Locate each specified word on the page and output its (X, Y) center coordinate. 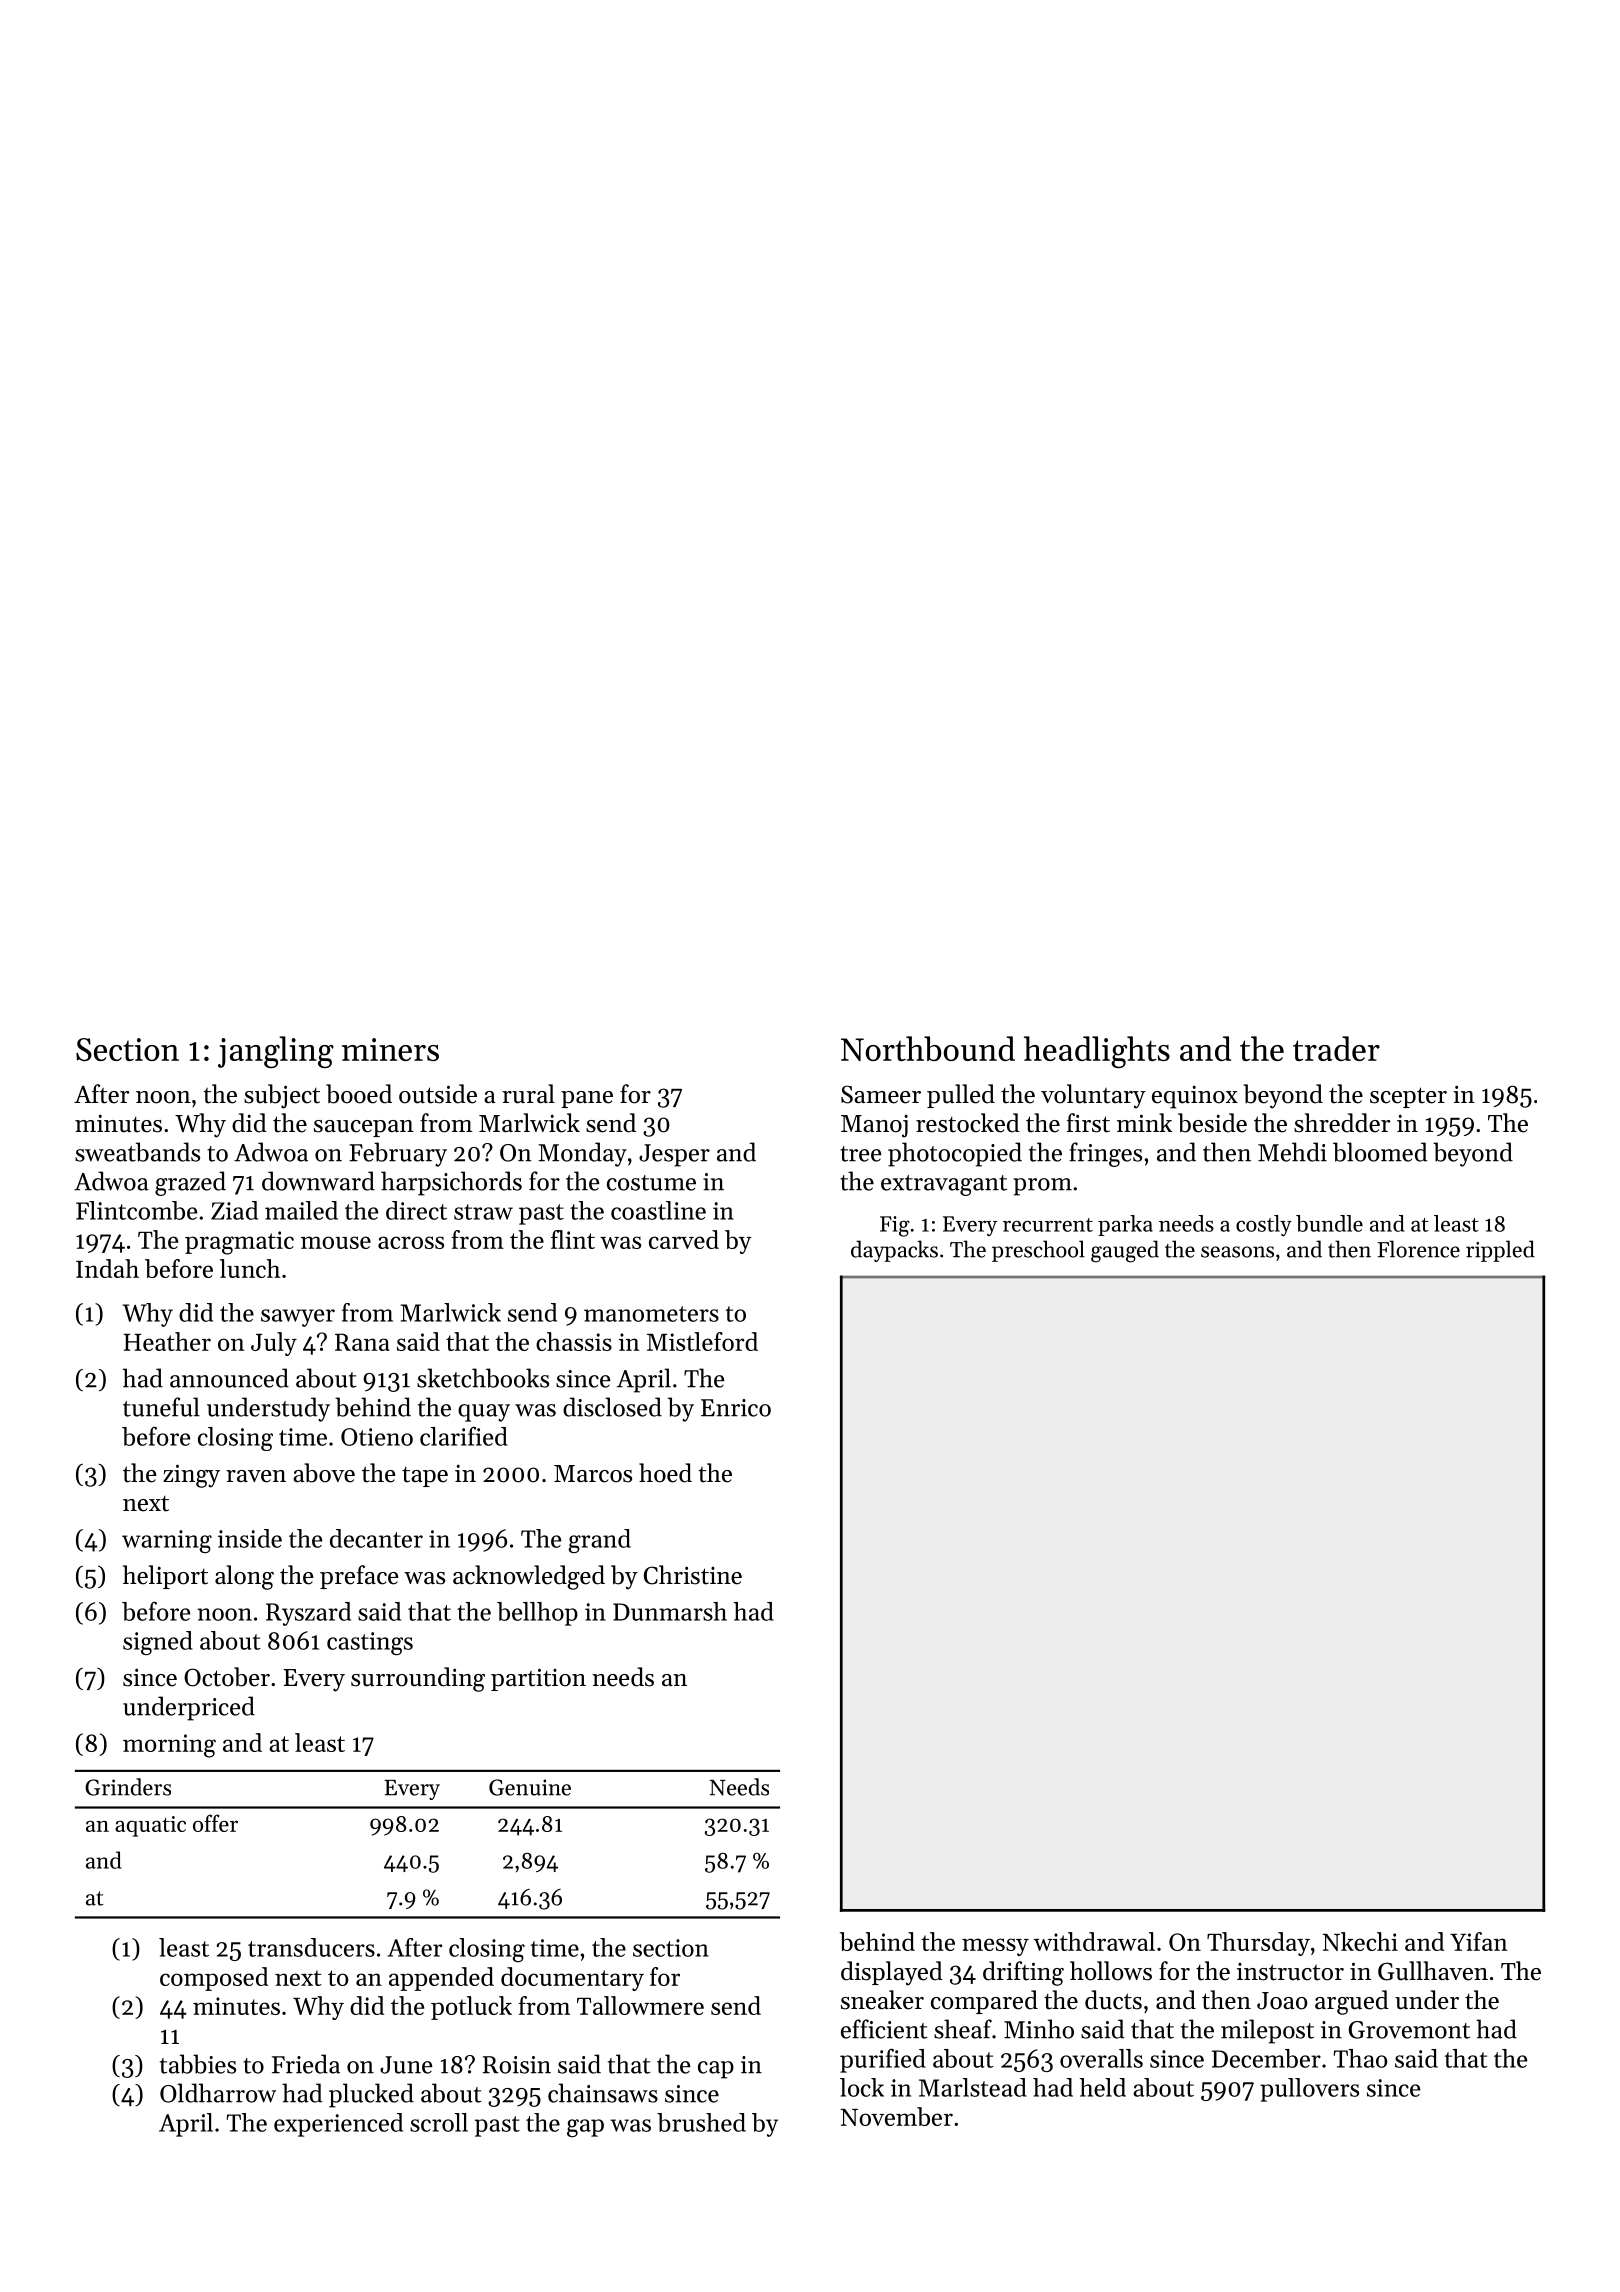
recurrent (1048, 1225)
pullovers (1309, 2090)
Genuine (530, 1787)
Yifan (1479, 1941)
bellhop (537, 1614)
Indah (107, 1268)
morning (169, 1746)
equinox (1195, 1097)
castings (370, 1643)
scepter (1408, 1097)
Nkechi (1360, 1941)
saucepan (364, 1128)
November (897, 2116)
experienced (338, 2125)
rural (528, 1094)
